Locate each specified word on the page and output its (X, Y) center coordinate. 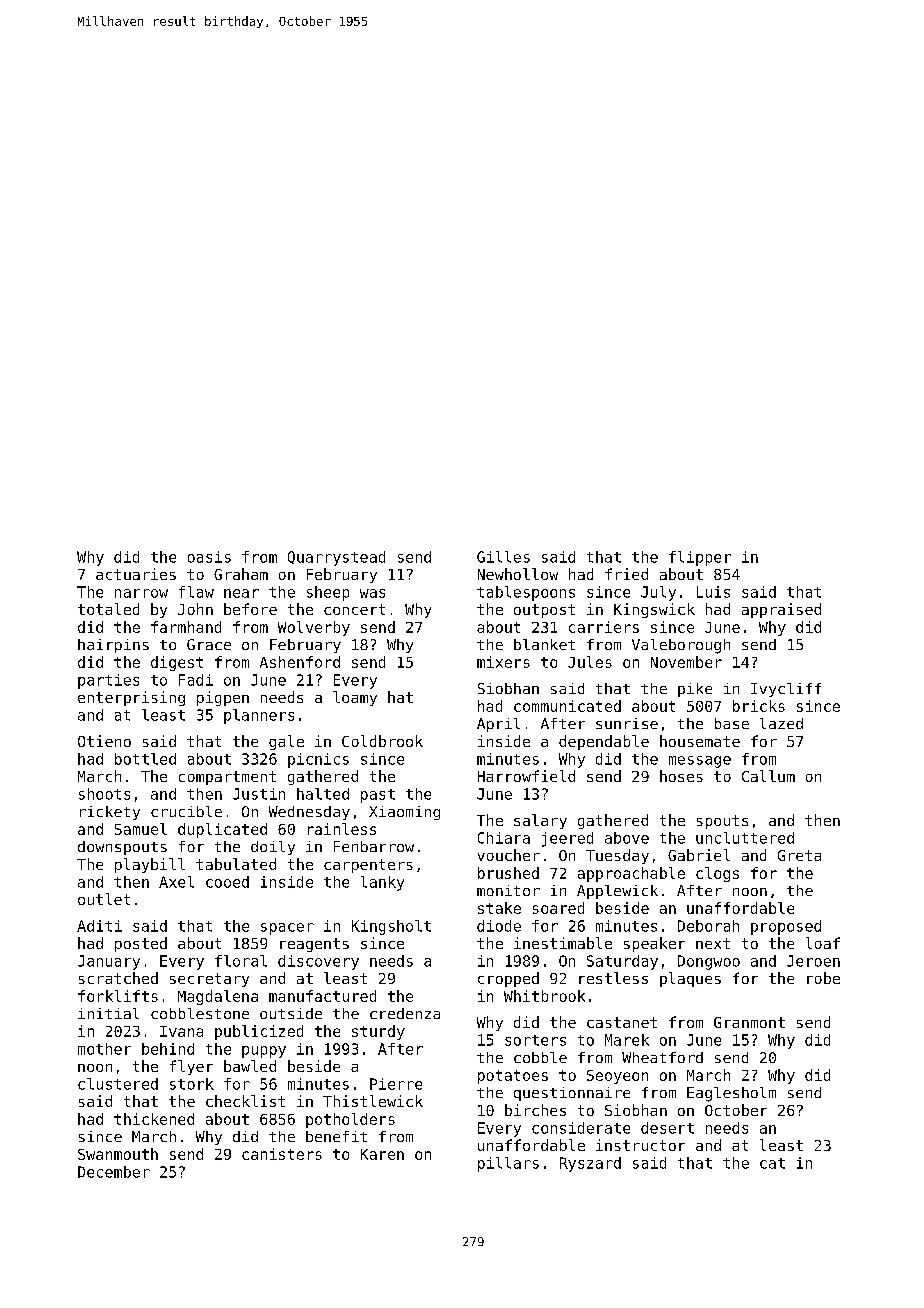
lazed (781, 723)
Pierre (396, 1084)
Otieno (104, 741)
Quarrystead (336, 558)
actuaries (136, 574)
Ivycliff (786, 690)
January (109, 962)
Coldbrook (382, 741)
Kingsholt (391, 927)
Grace (209, 644)
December (114, 1172)
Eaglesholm (731, 1094)
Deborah (708, 926)
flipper (700, 558)
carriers (604, 627)
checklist (245, 1101)
